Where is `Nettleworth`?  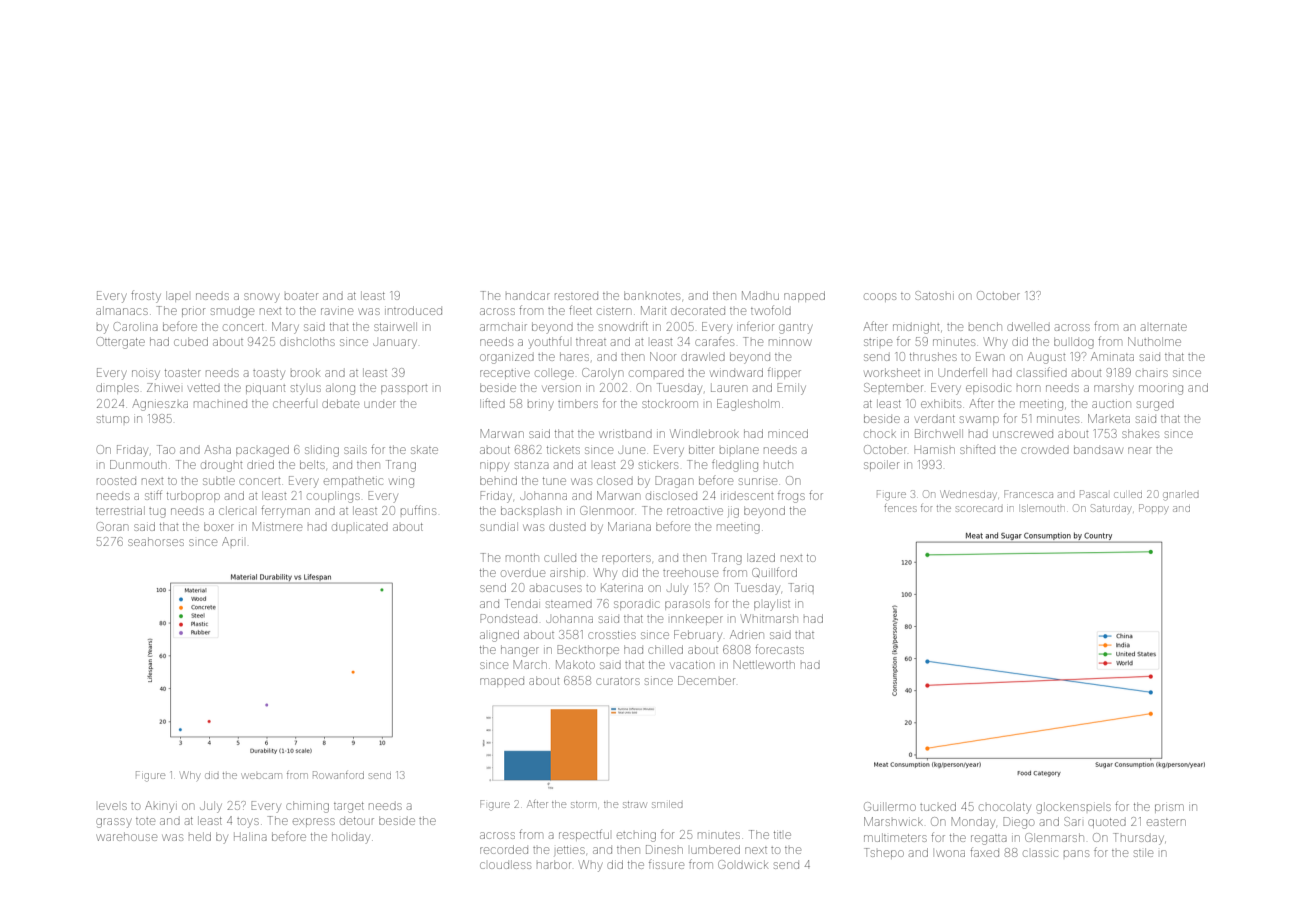
Nettleworth is located at coordinates (764, 664).
